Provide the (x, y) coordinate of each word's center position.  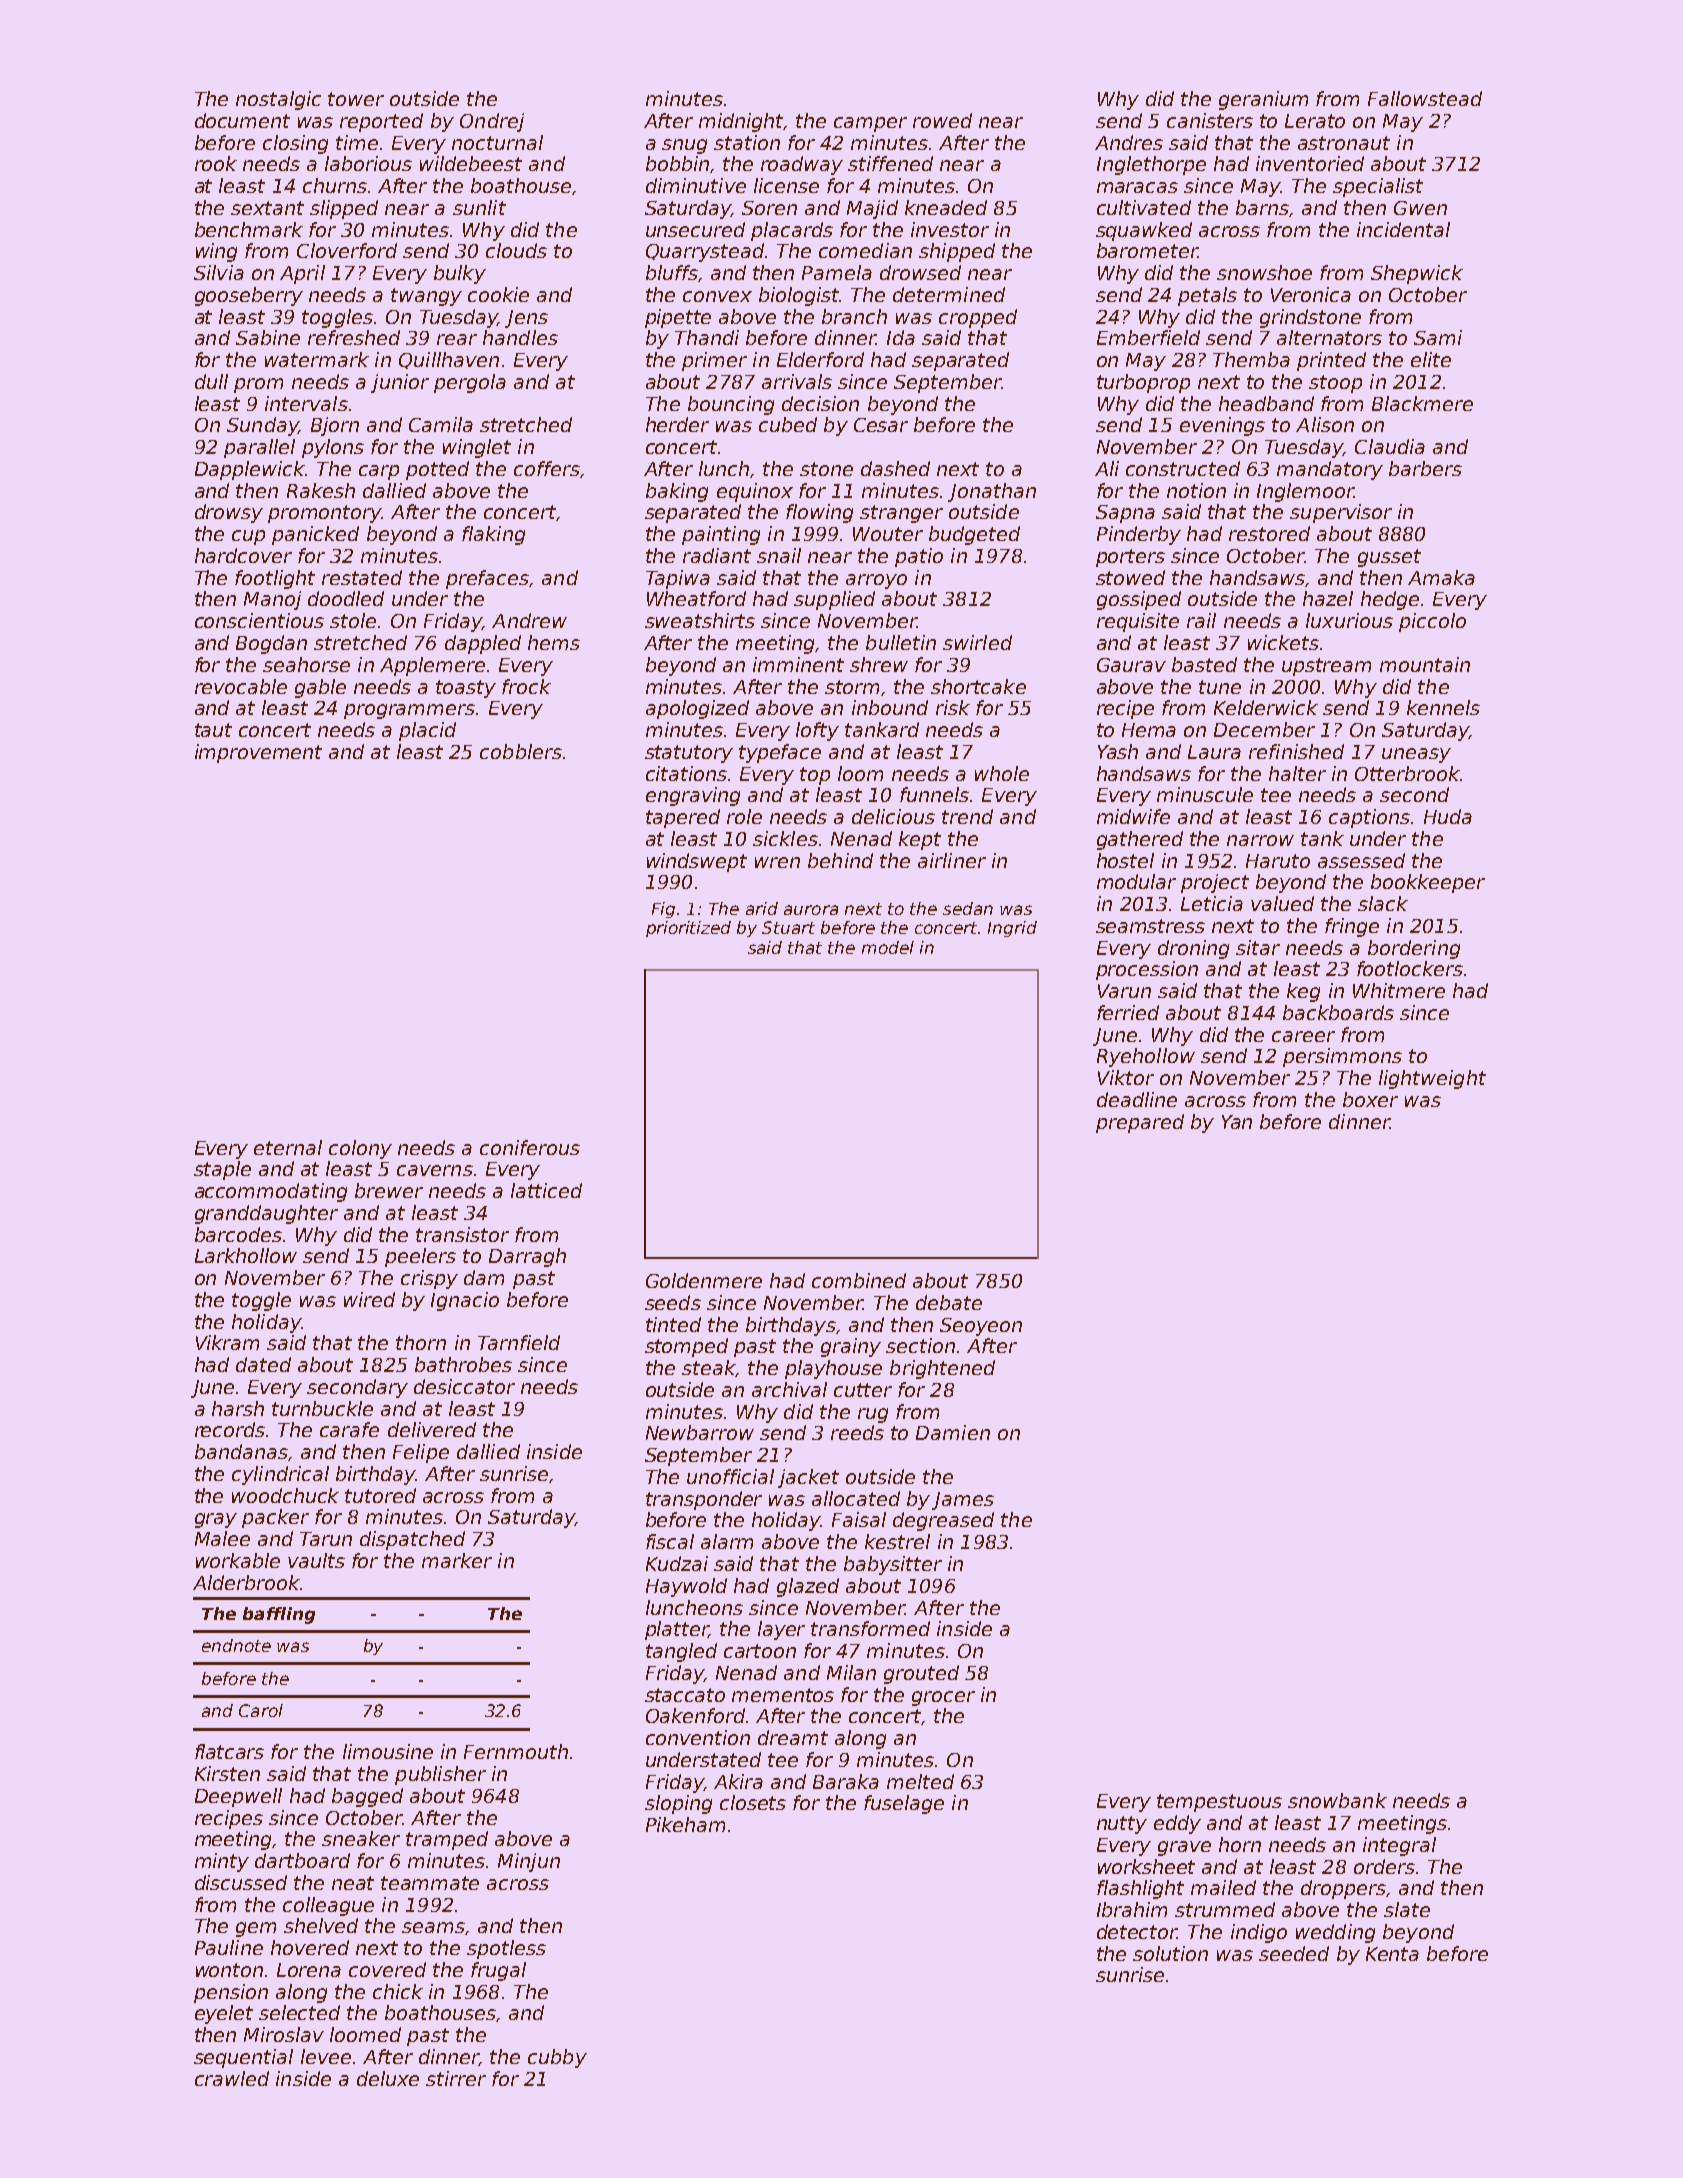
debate (949, 1302)
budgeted (974, 535)
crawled (232, 2078)
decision (820, 403)
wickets (1283, 642)
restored (1269, 533)
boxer (1370, 1099)
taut (213, 730)
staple (222, 1170)
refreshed (354, 337)
